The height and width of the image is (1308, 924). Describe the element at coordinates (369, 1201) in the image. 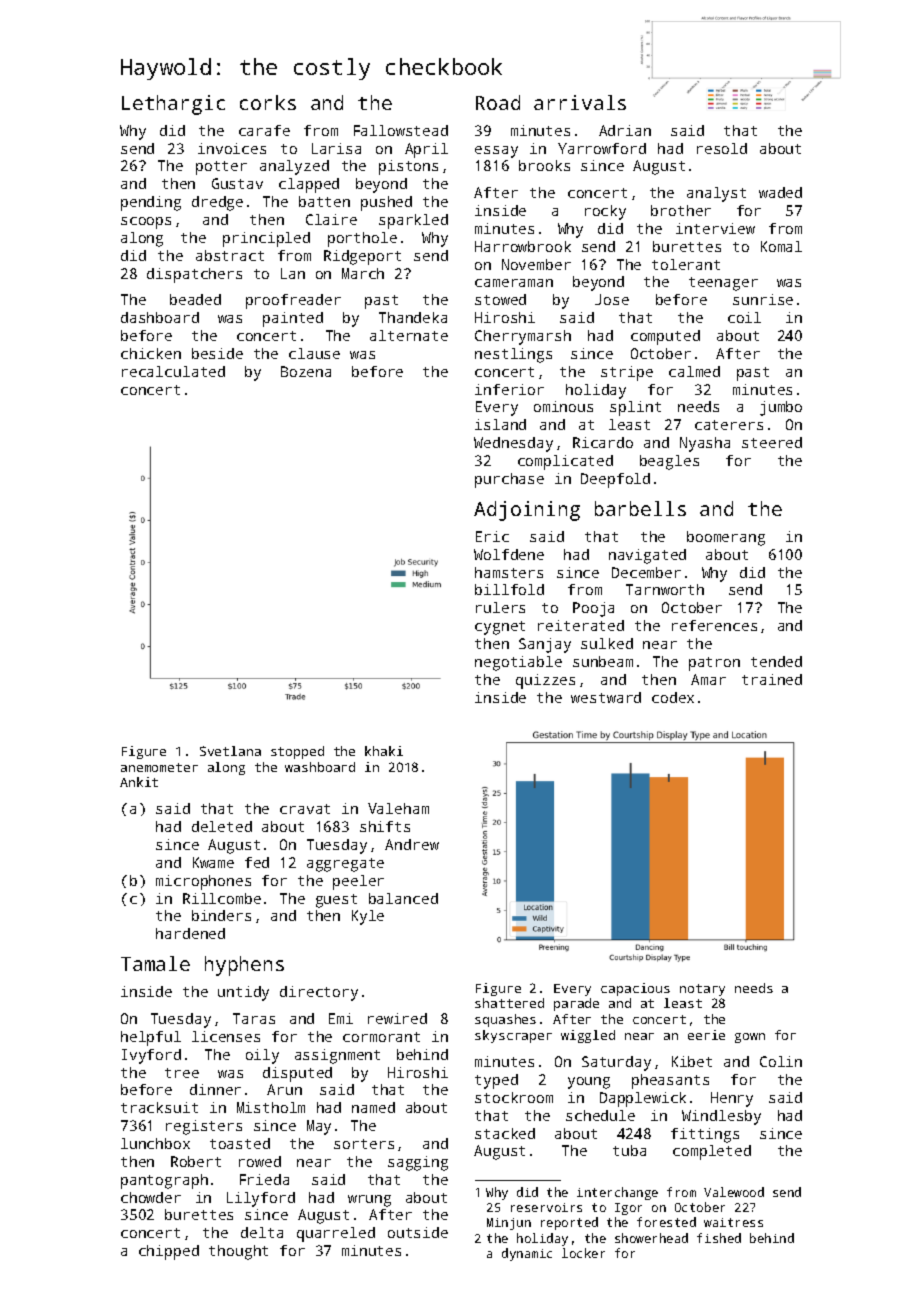

I see `wrung` at that location.
